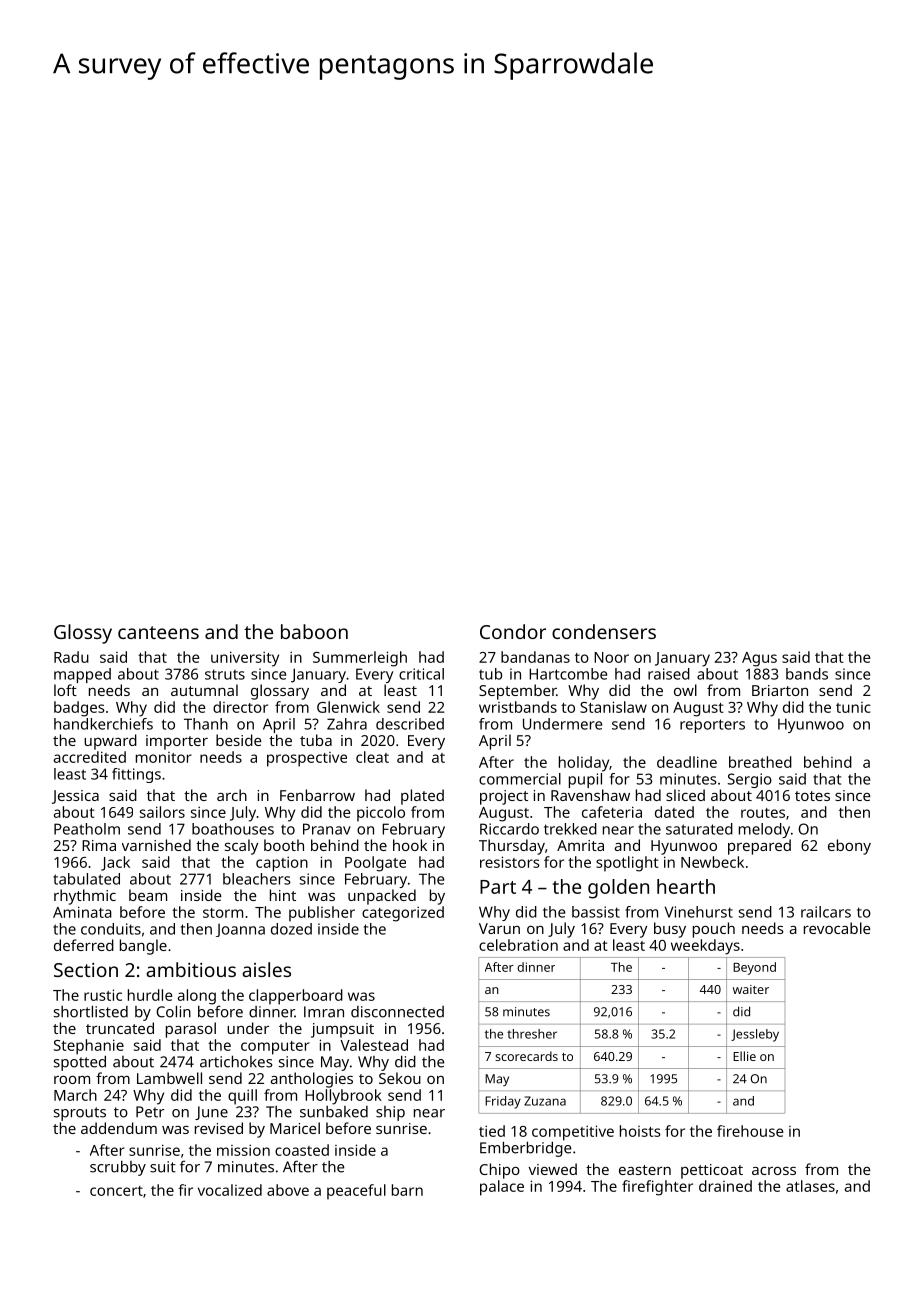 Image resolution: width=924 pixels, height=1308 pixels. I want to click on canteens, so click(158, 632).
